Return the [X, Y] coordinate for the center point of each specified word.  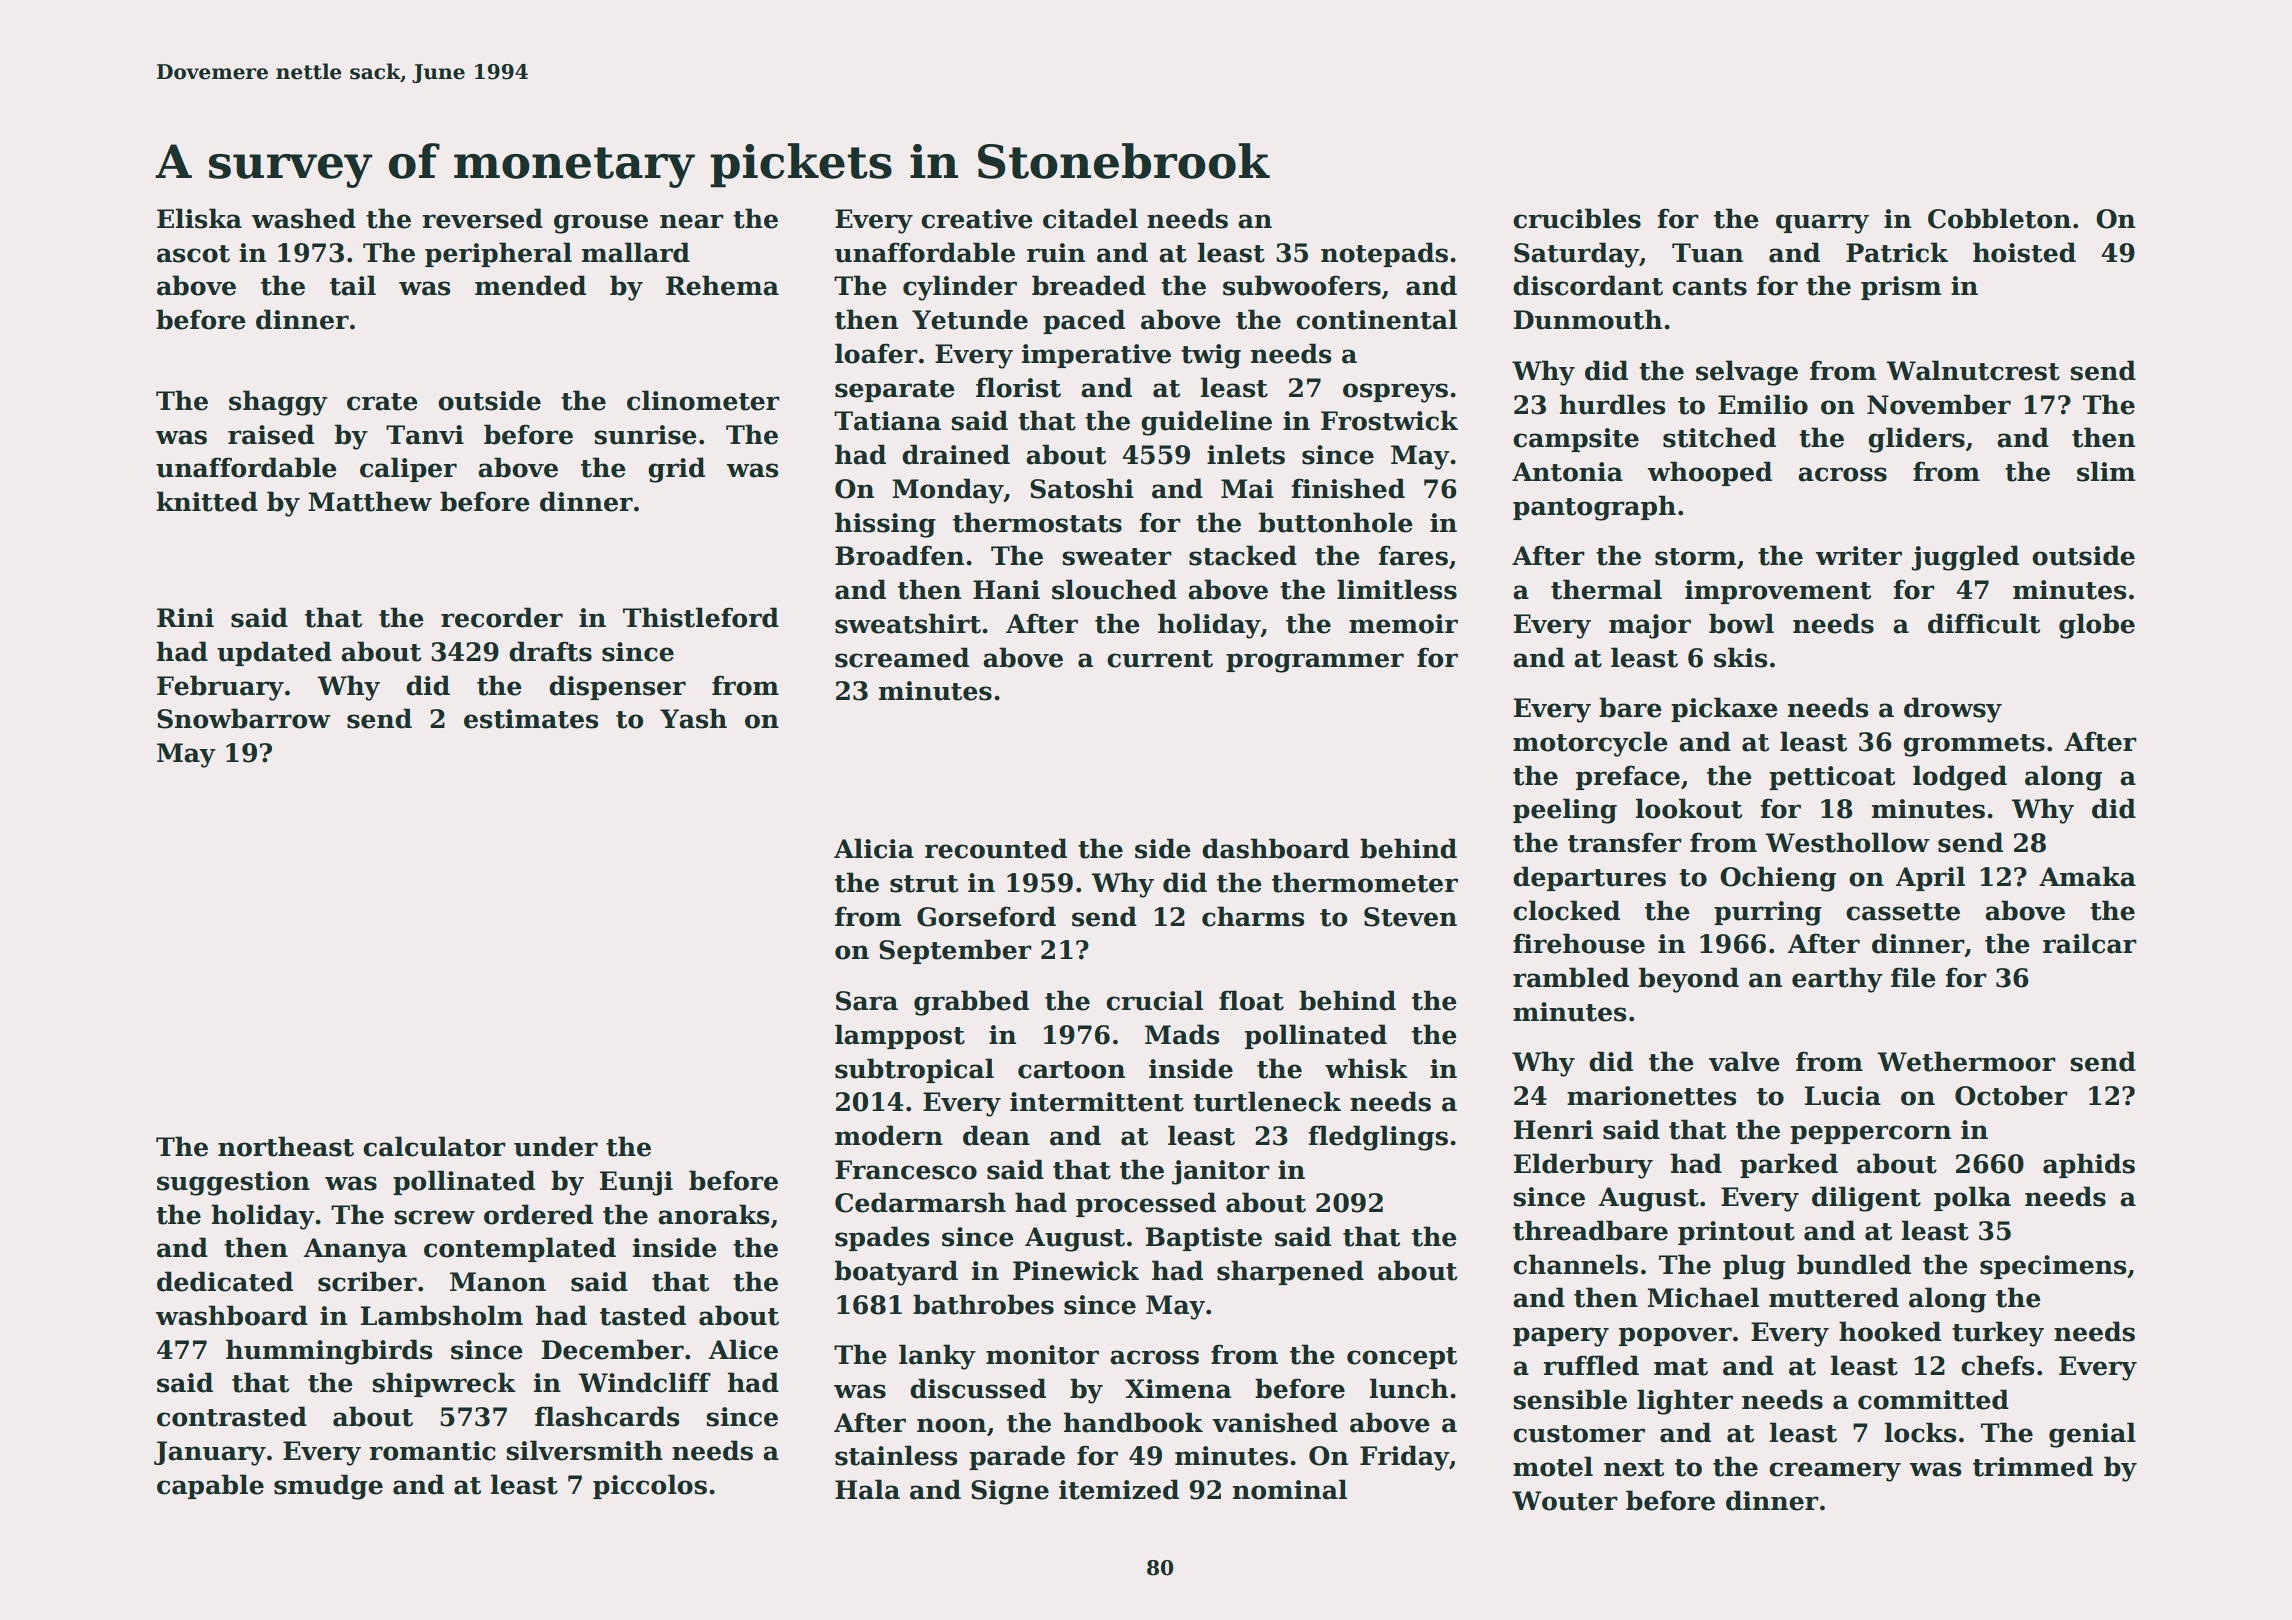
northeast [286, 1146]
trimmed [2033, 1466]
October [2011, 1095]
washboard [231, 1315]
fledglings [1378, 1138]
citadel [1090, 218]
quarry [1822, 224]
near [692, 221]
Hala [867, 1489]
